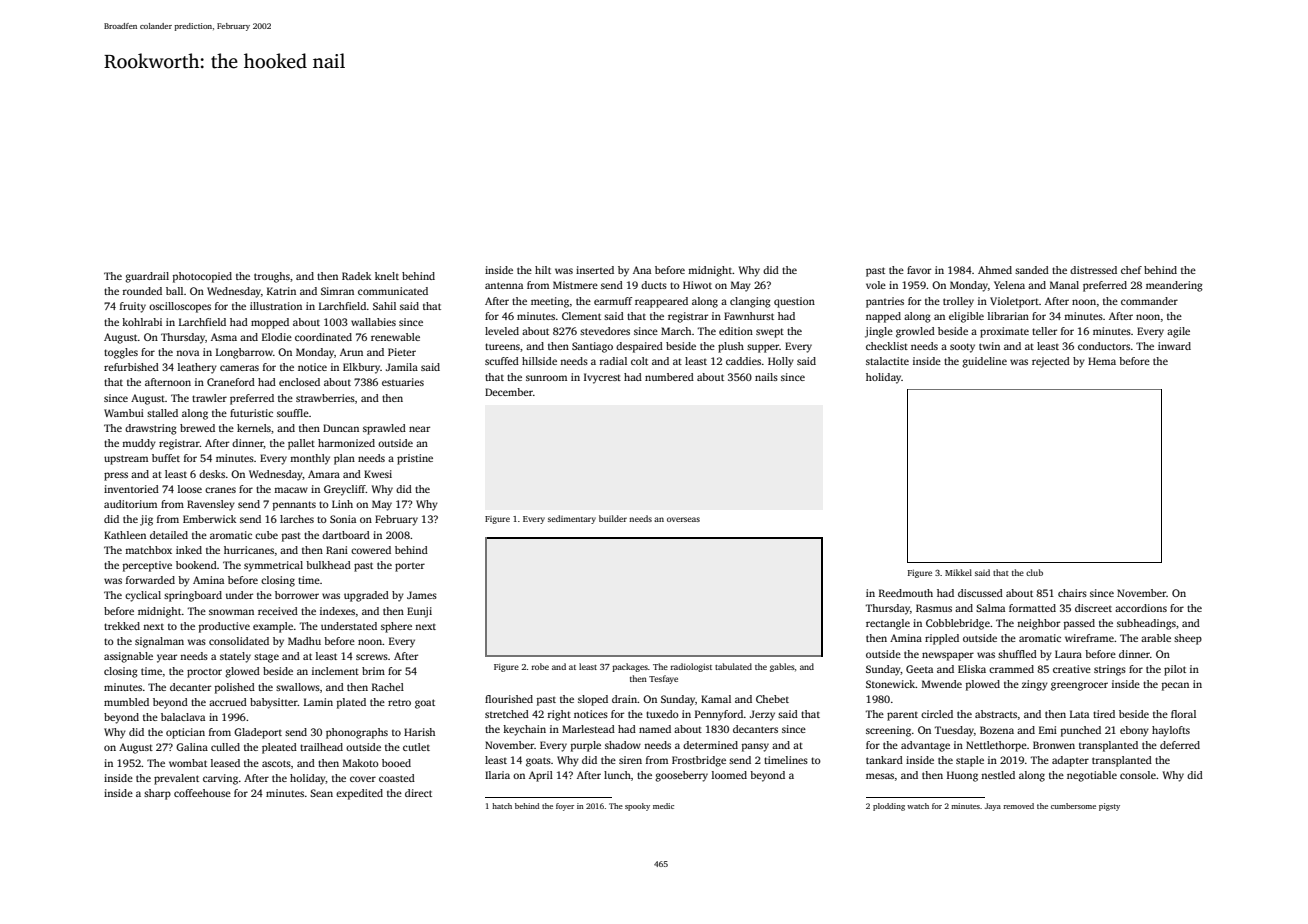 Image resolution: width=1308 pixels, height=924 pixels. What do you see at coordinates (202, 277) in the screenshot?
I see `photocopied` at bounding box center [202, 277].
